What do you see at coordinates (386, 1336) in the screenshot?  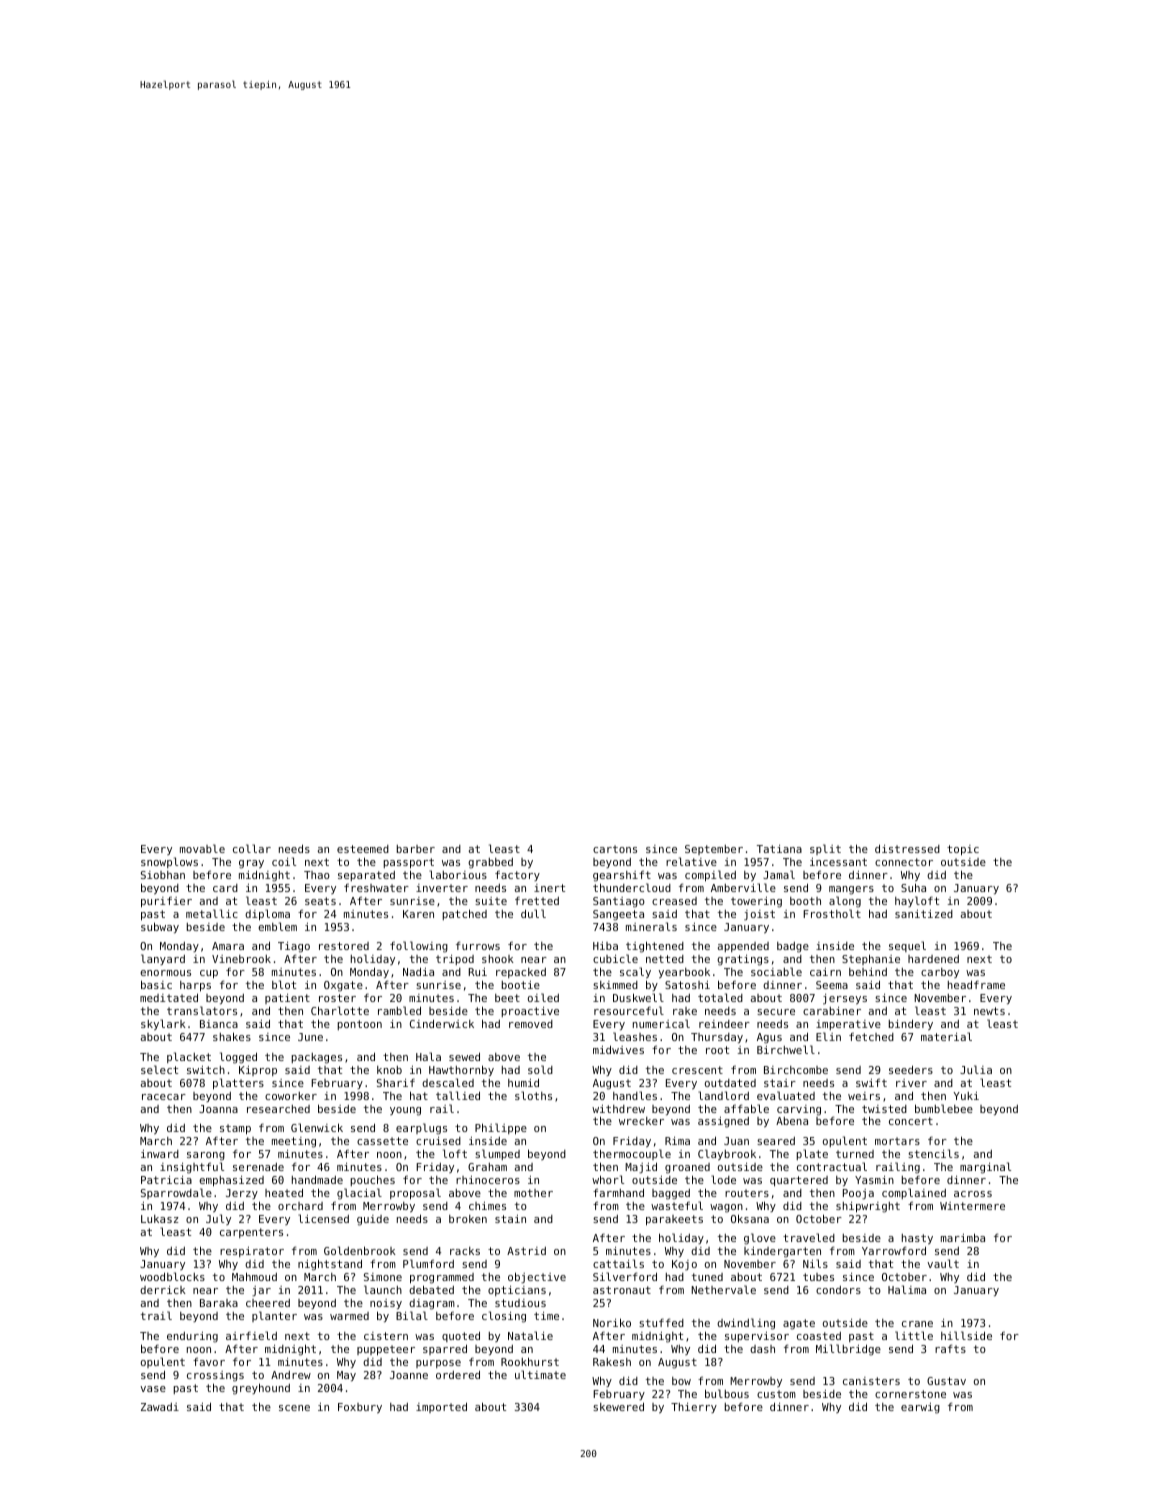 I see `cistern` at bounding box center [386, 1336].
